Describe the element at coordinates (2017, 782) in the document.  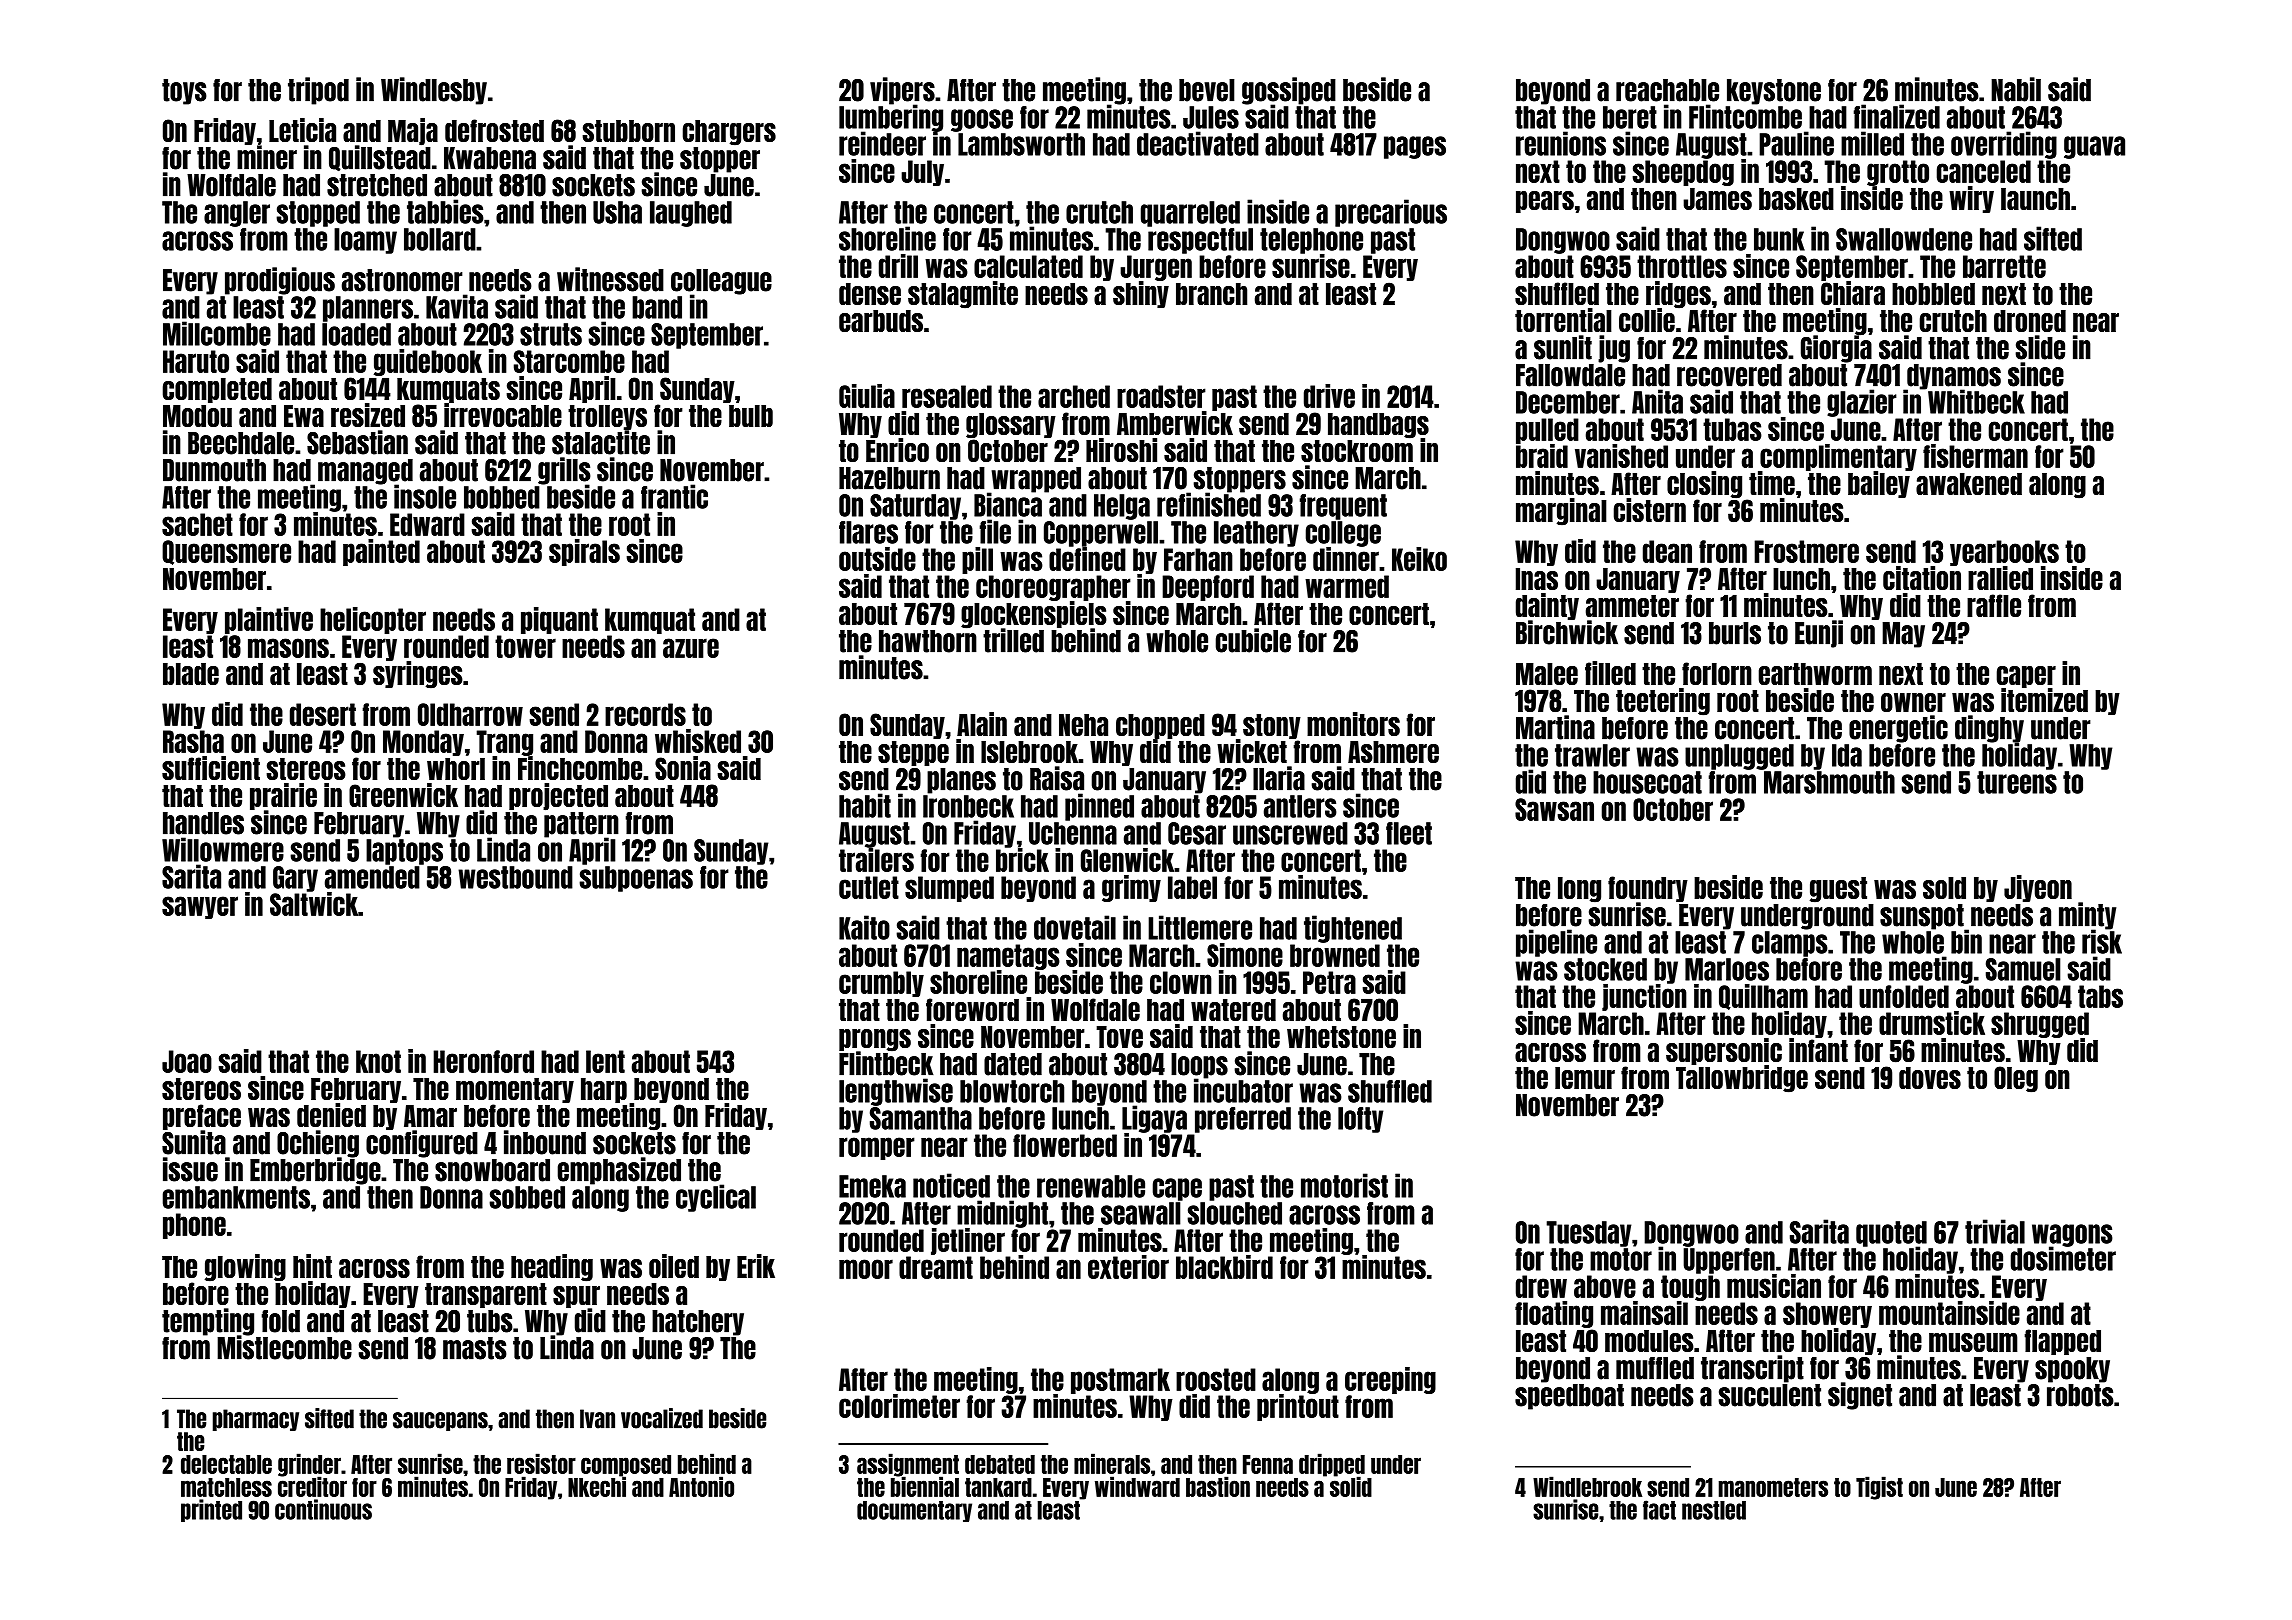
I see `tureens` at that location.
